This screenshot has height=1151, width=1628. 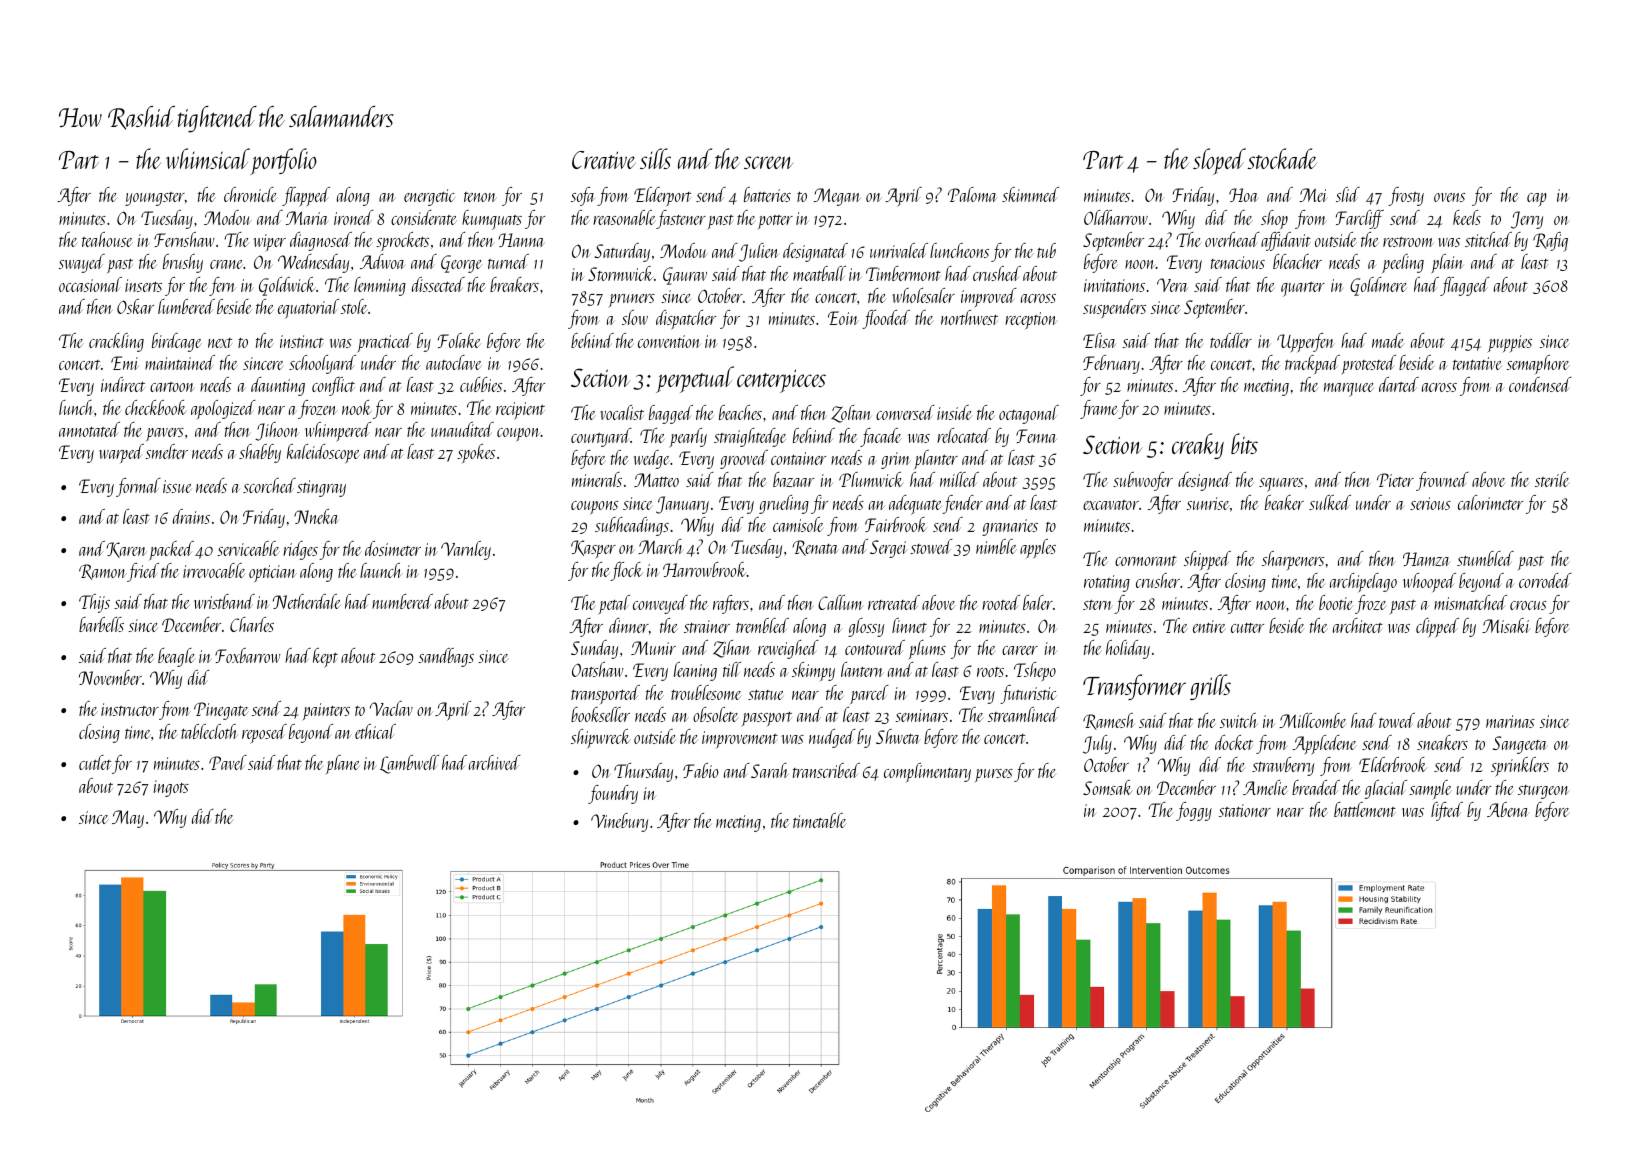 I want to click on sprockets, so click(x=402, y=241).
